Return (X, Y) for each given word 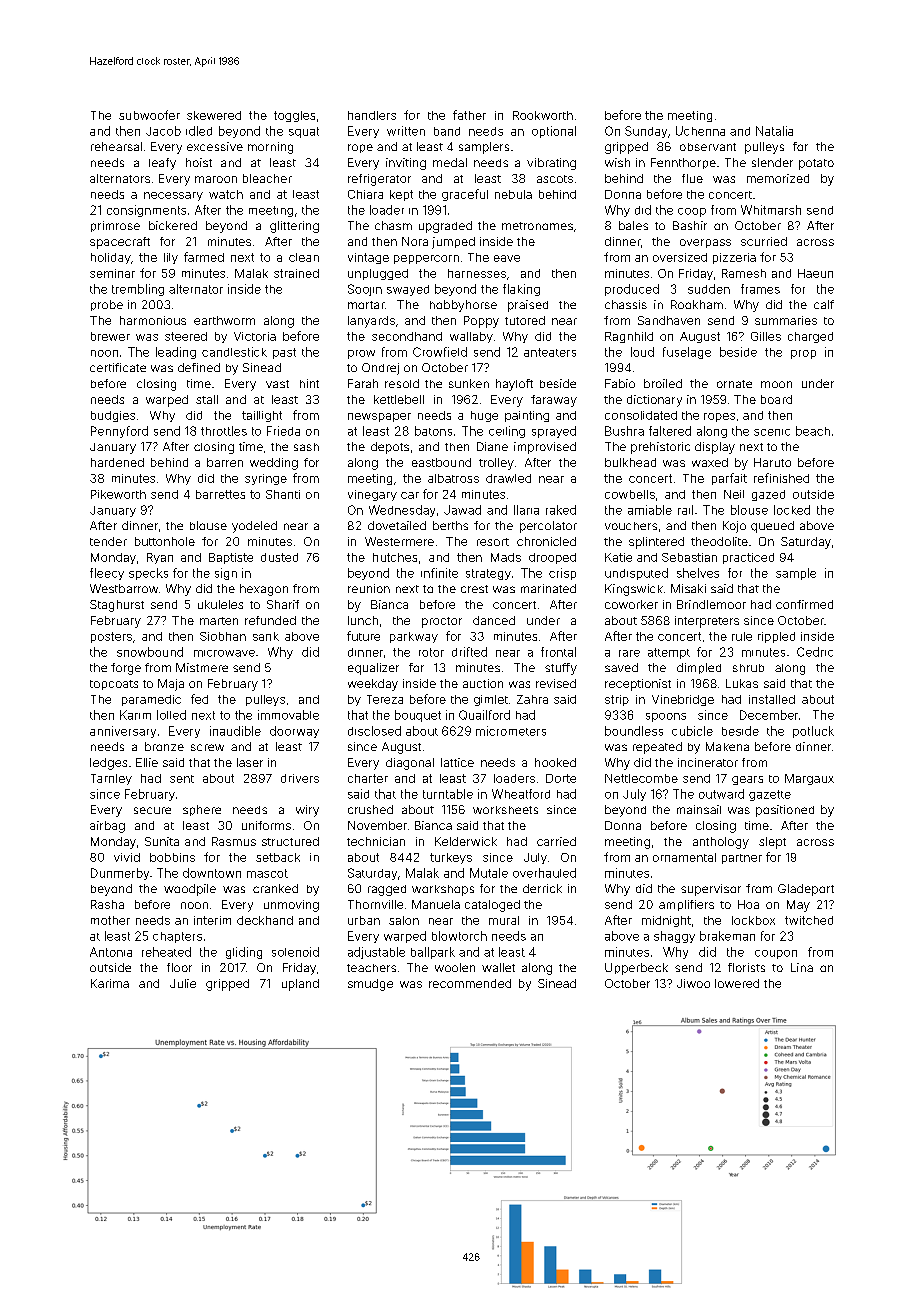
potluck (813, 732)
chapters (177, 937)
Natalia (774, 131)
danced (494, 620)
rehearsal (116, 146)
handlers (372, 115)
